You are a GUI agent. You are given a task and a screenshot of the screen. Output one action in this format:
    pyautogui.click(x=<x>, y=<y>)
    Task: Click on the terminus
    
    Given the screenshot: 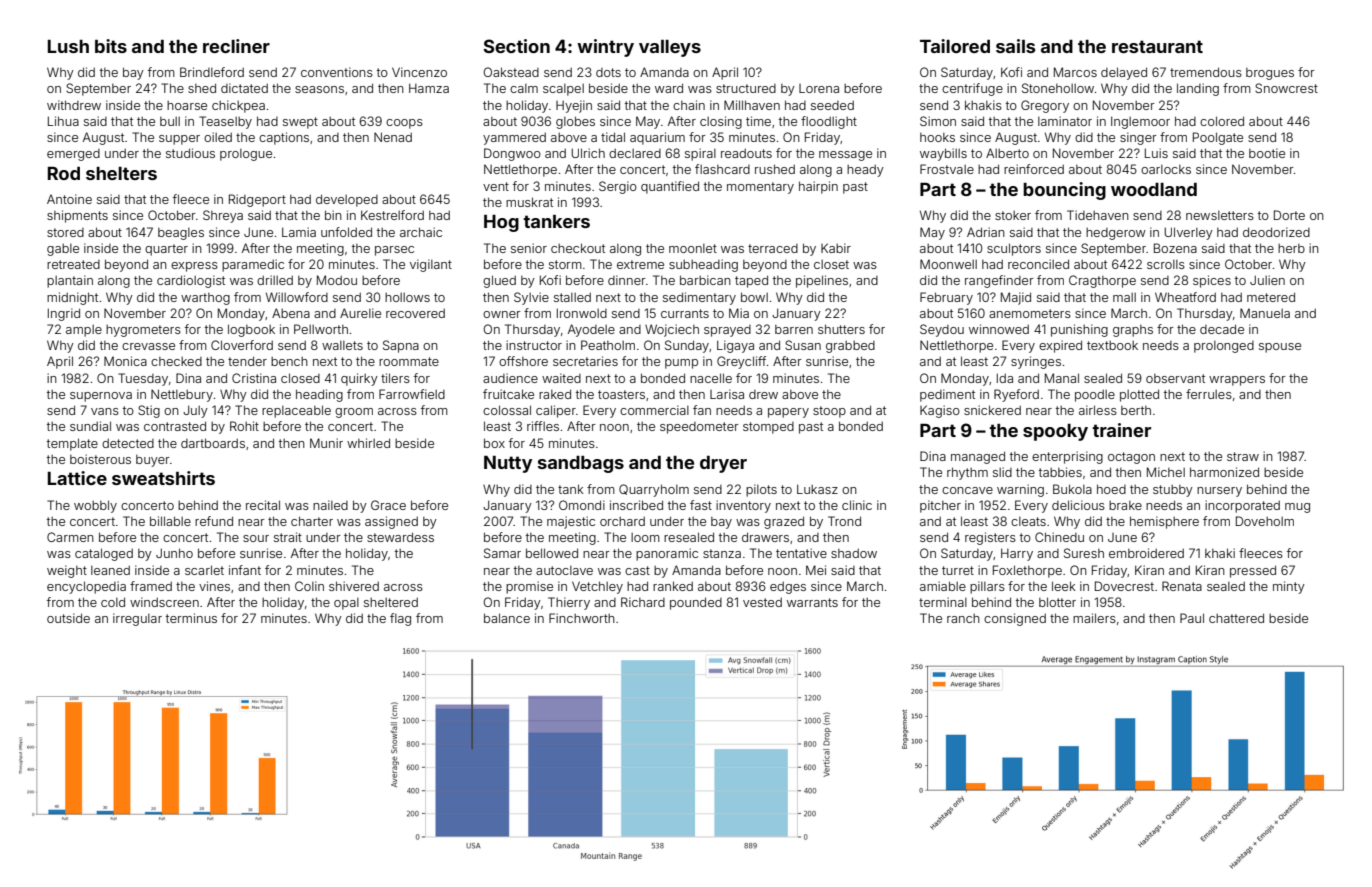 What is the action you would take?
    pyautogui.click(x=191, y=618)
